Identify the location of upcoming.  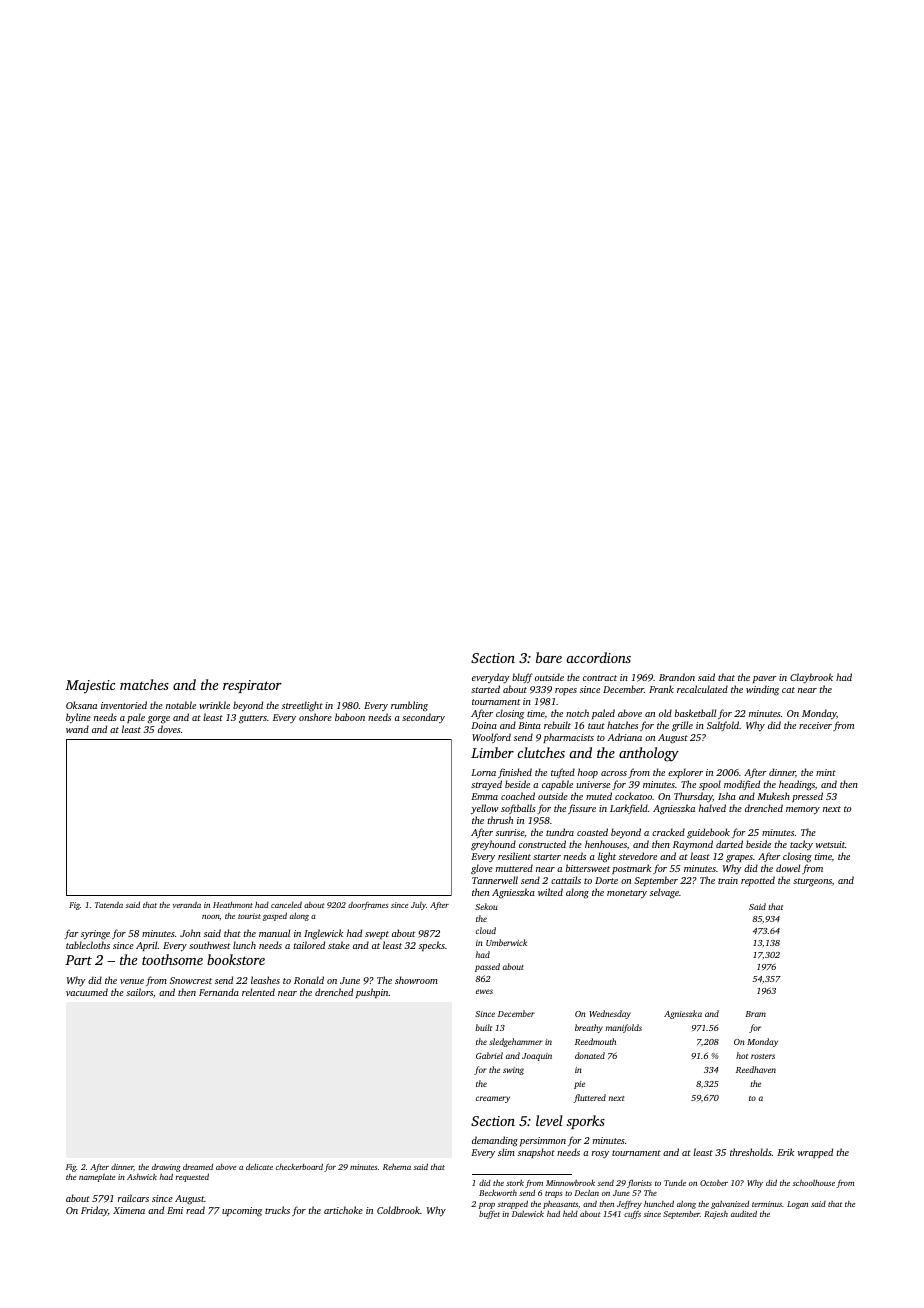
(242, 1212).
